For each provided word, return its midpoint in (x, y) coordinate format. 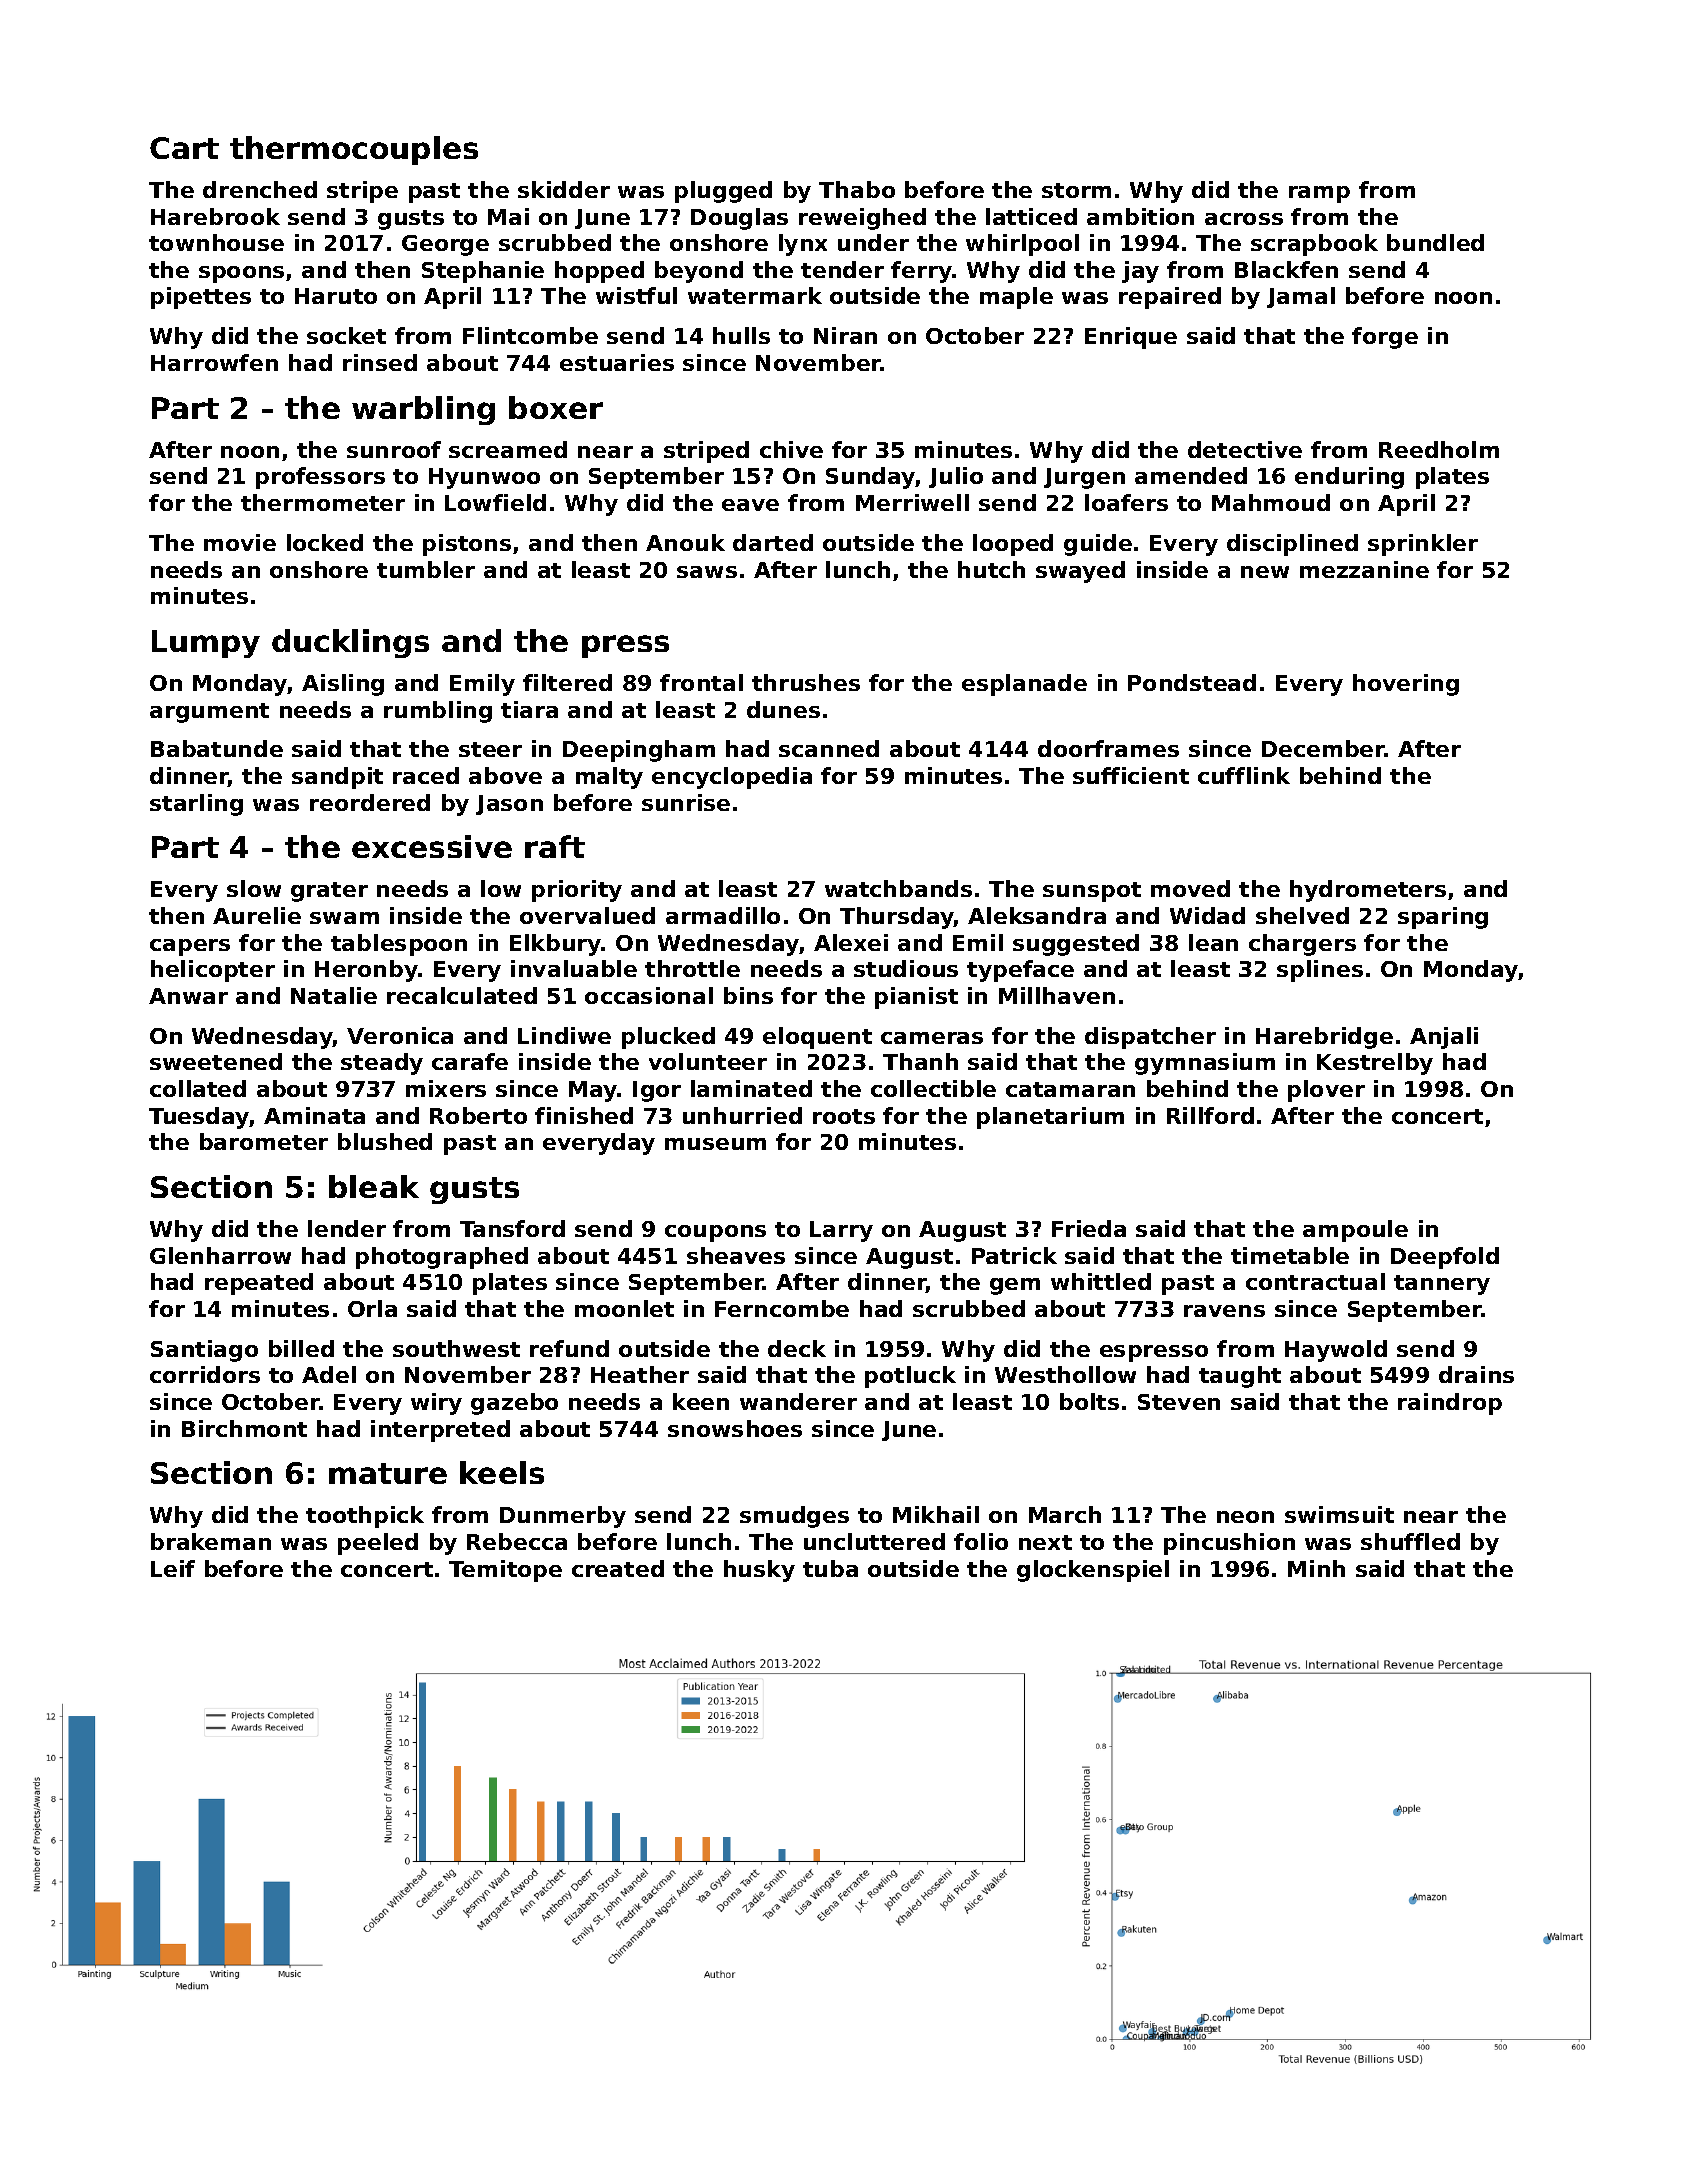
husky (759, 1571)
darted (773, 542)
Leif (173, 1568)
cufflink (1244, 775)
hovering (1406, 685)
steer (490, 749)
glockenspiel (1093, 1571)
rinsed (380, 362)
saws (707, 572)
